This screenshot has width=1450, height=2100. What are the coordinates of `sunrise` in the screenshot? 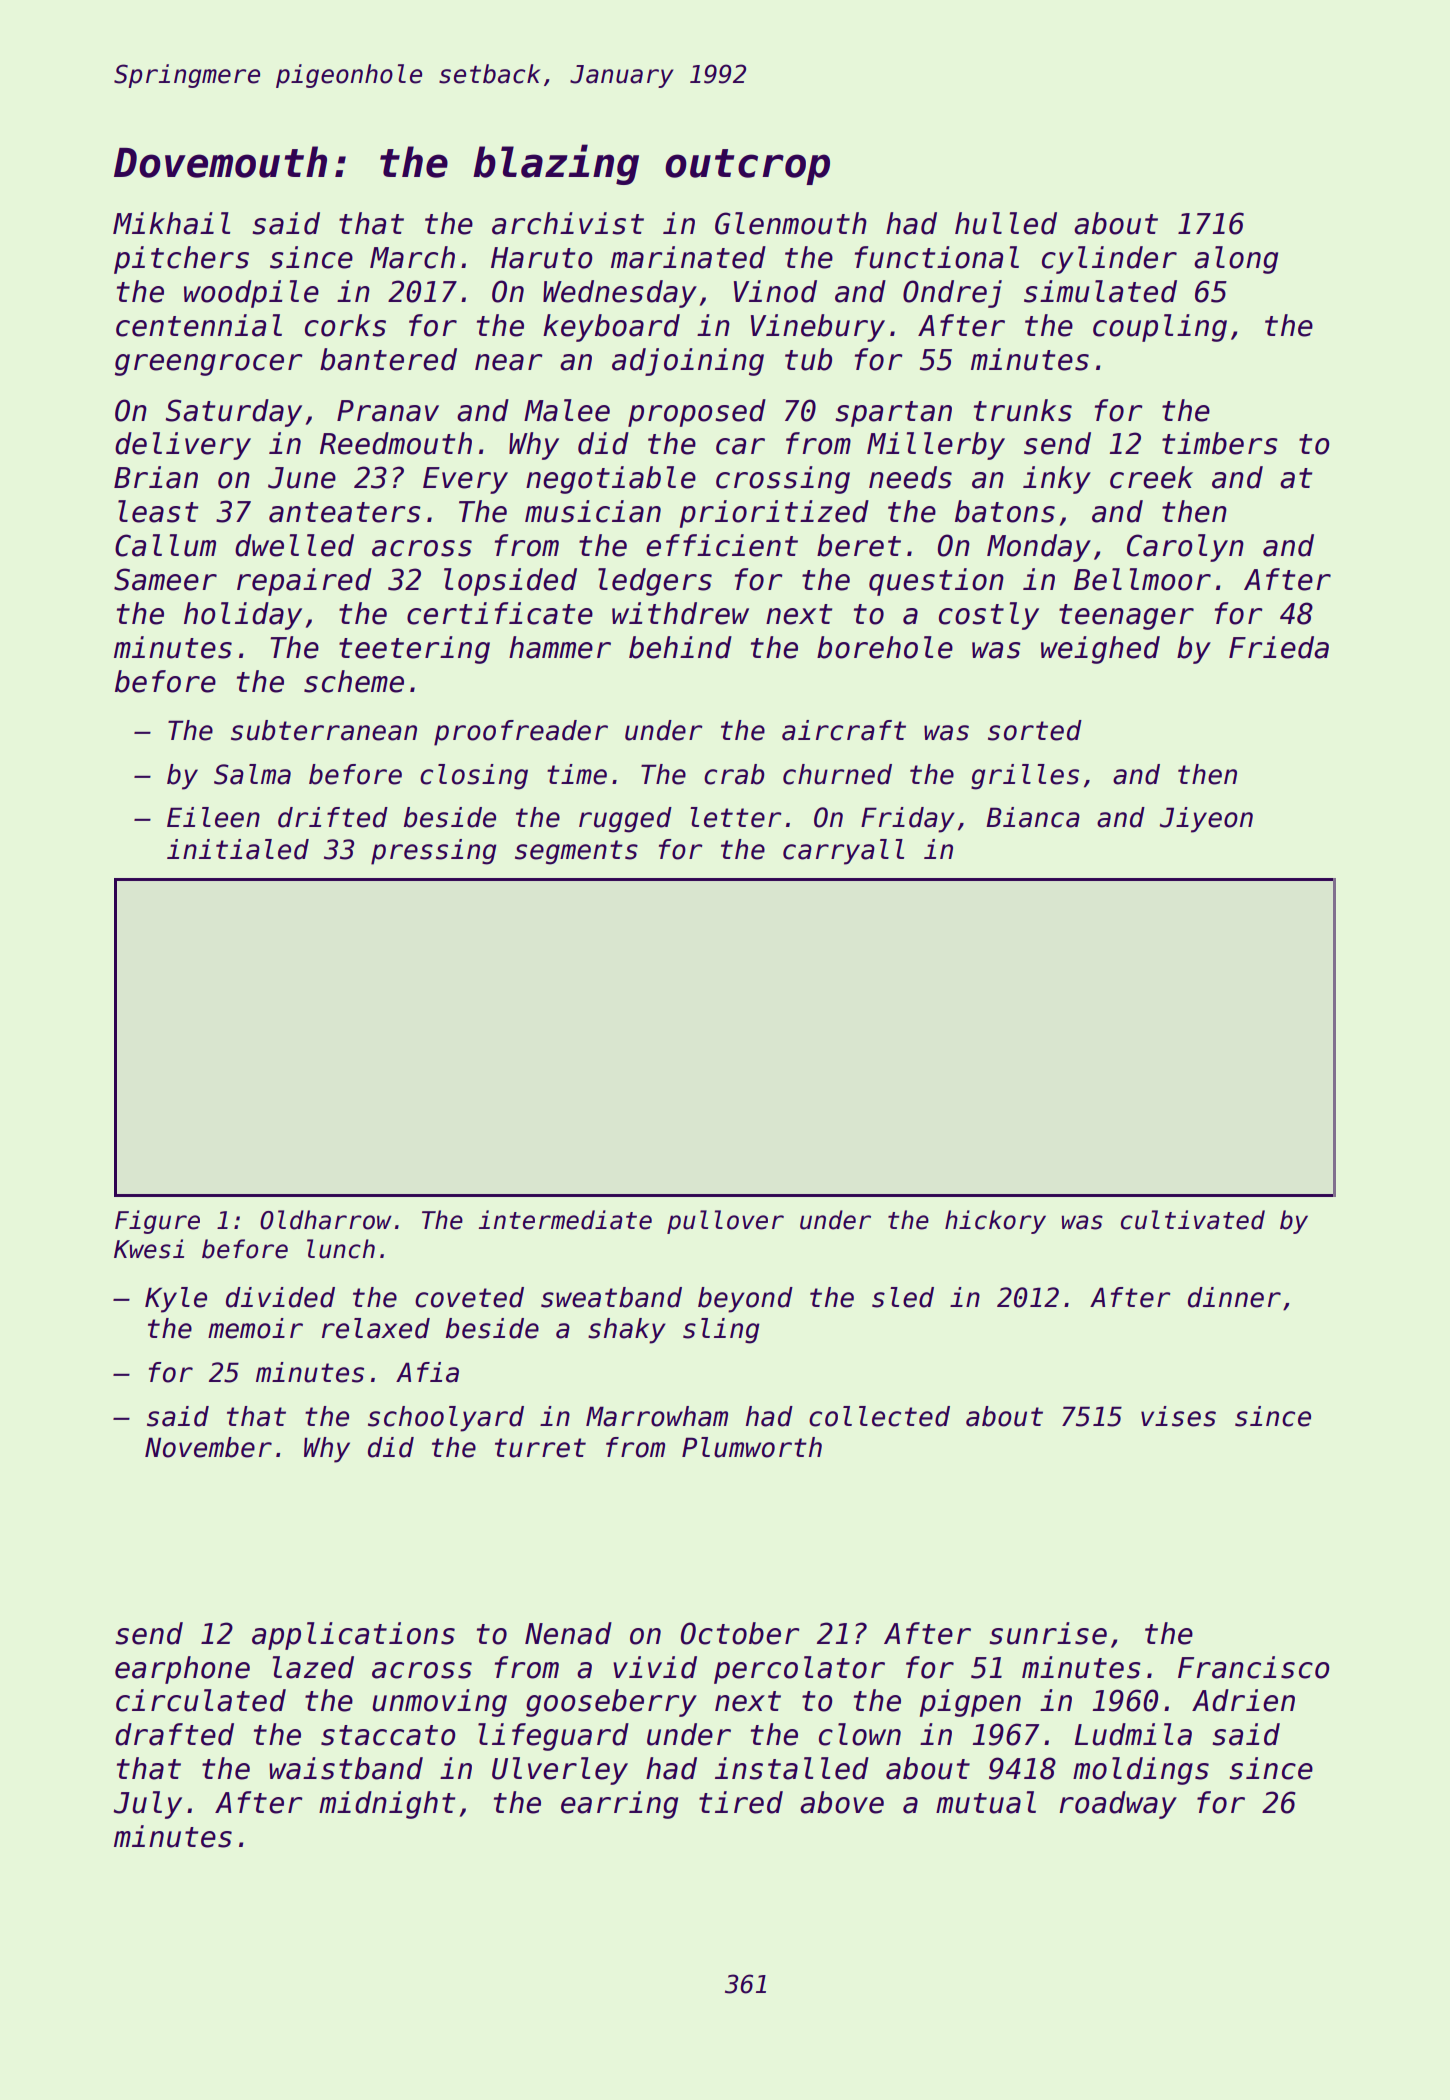 It's located at (1048, 1633).
